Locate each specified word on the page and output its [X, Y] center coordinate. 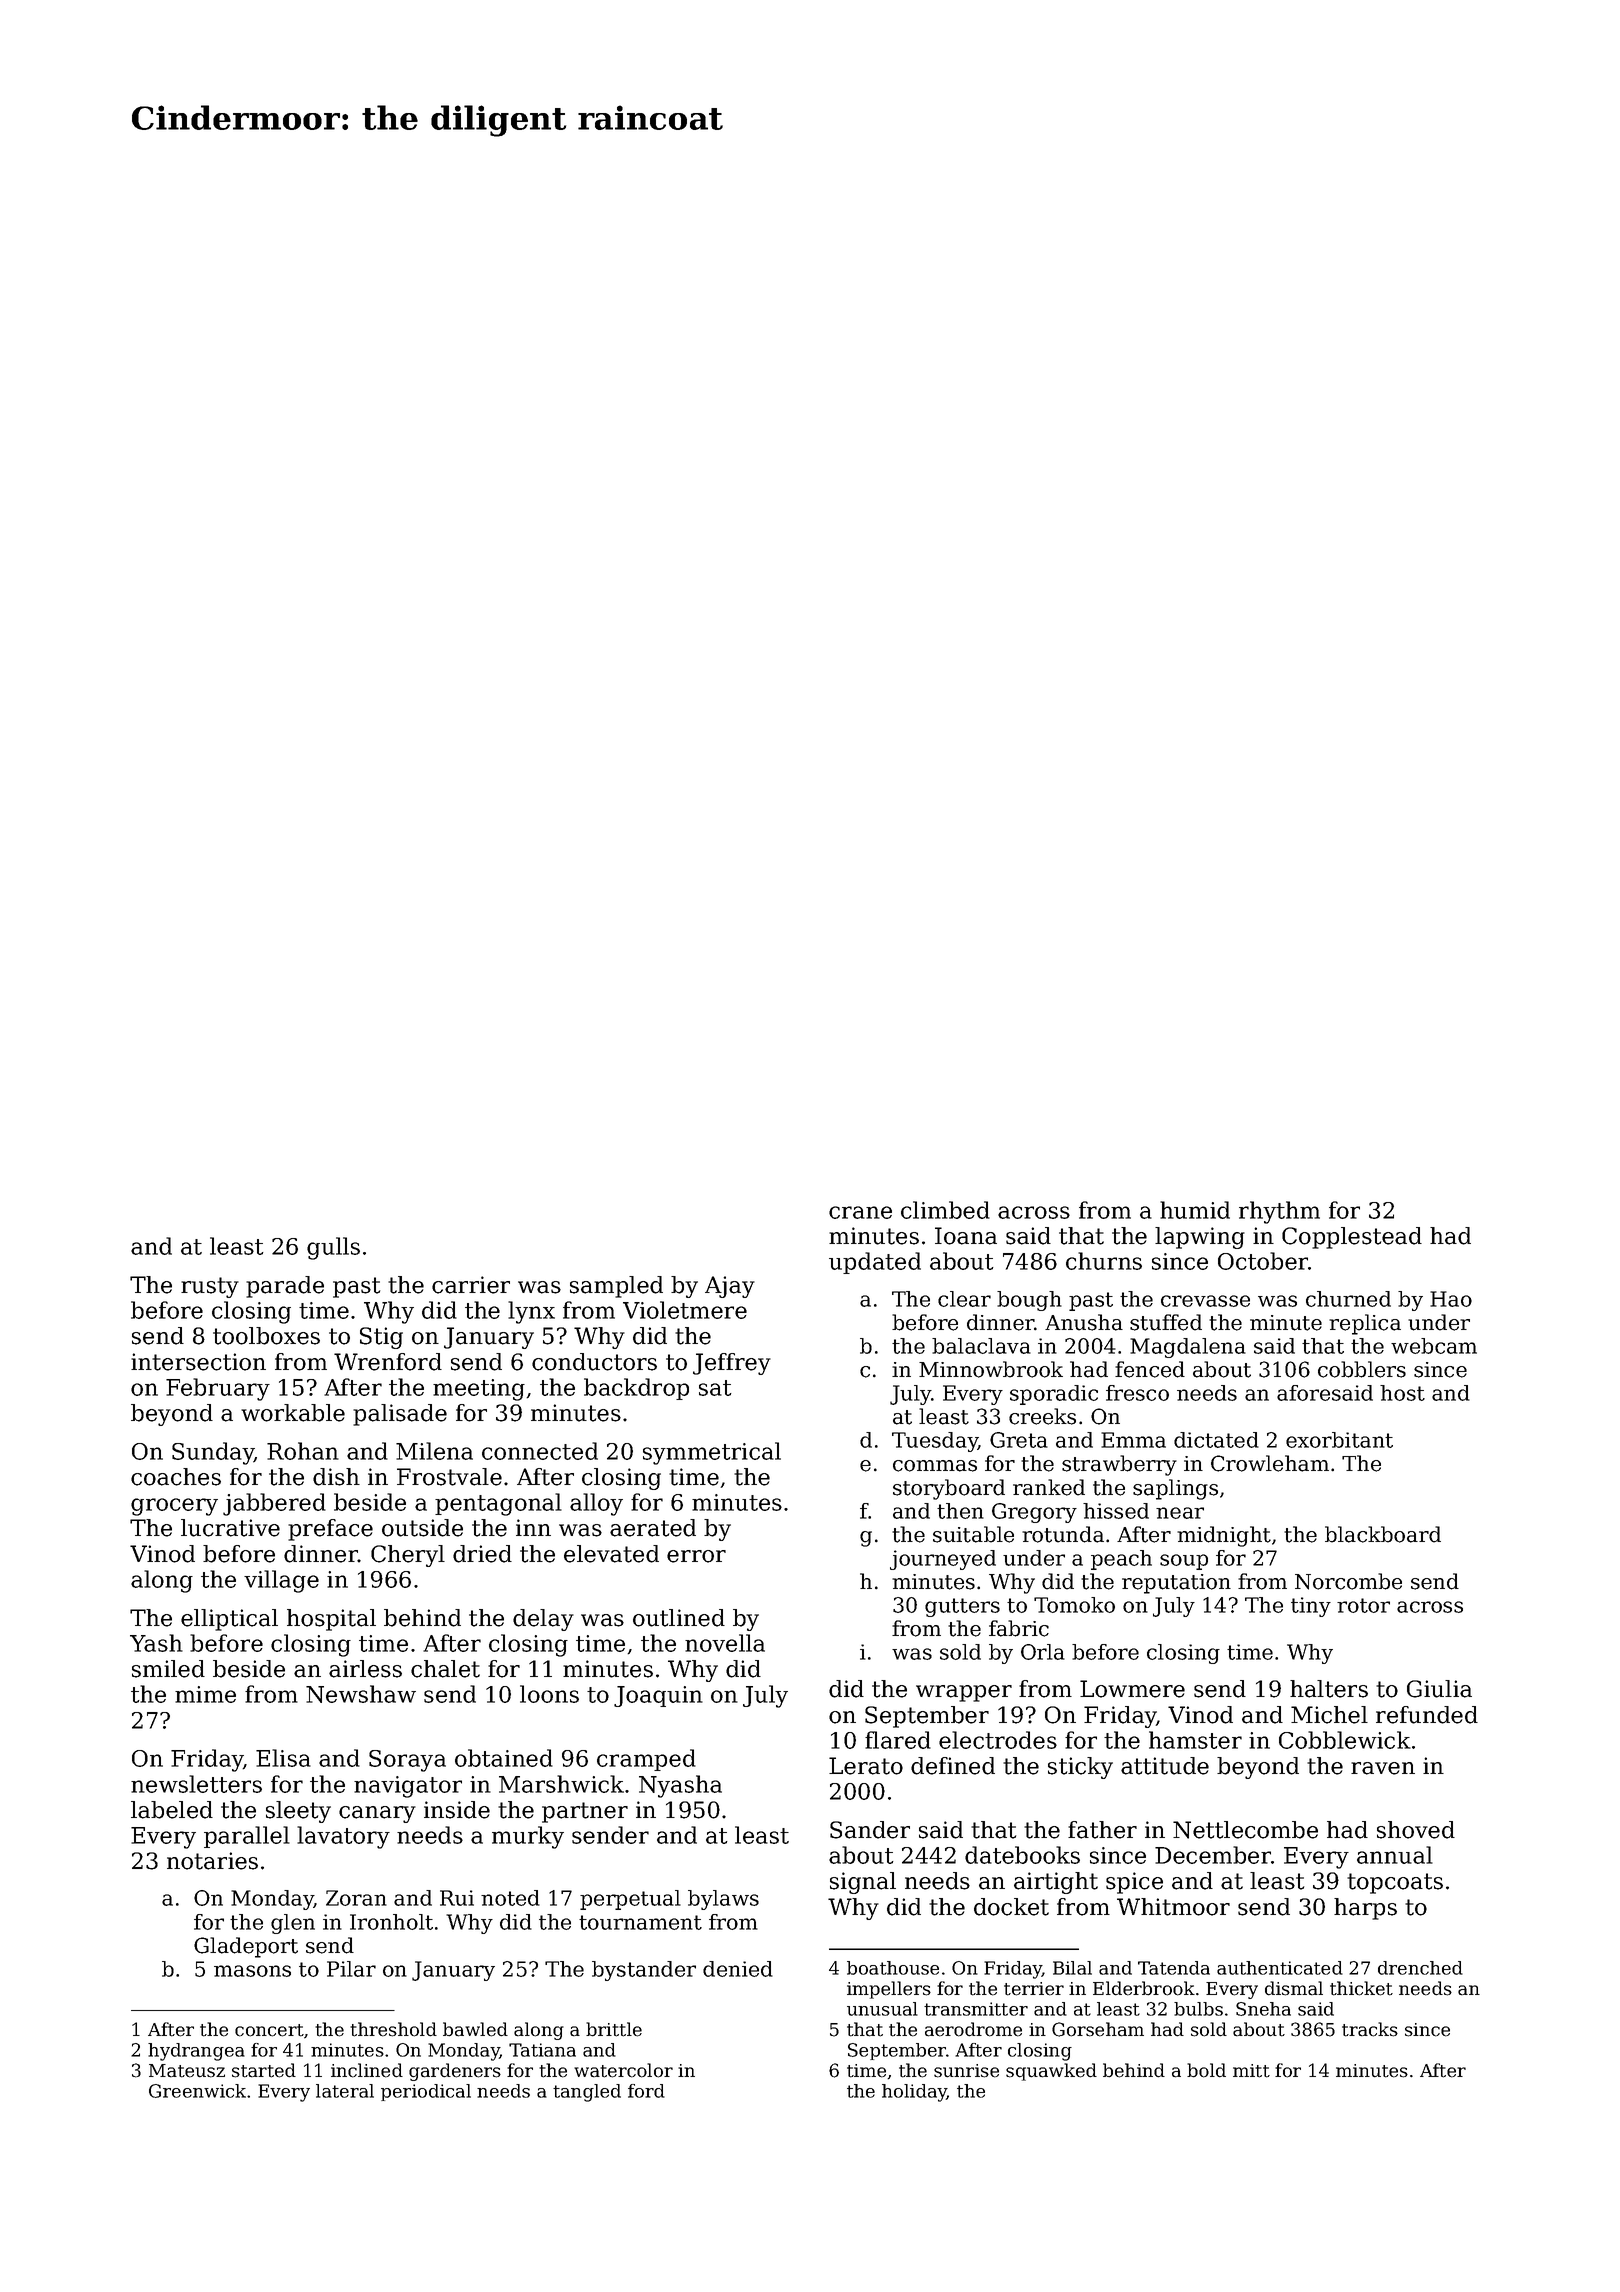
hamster [1195, 1740]
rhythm [1279, 1212]
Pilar [351, 1969]
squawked [1051, 2072]
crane [860, 1212]
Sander [870, 1830]
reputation [1176, 1584]
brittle [614, 2029]
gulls [333, 1248]
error [696, 1556]
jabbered [274, 1504]
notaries [212, 1861]
